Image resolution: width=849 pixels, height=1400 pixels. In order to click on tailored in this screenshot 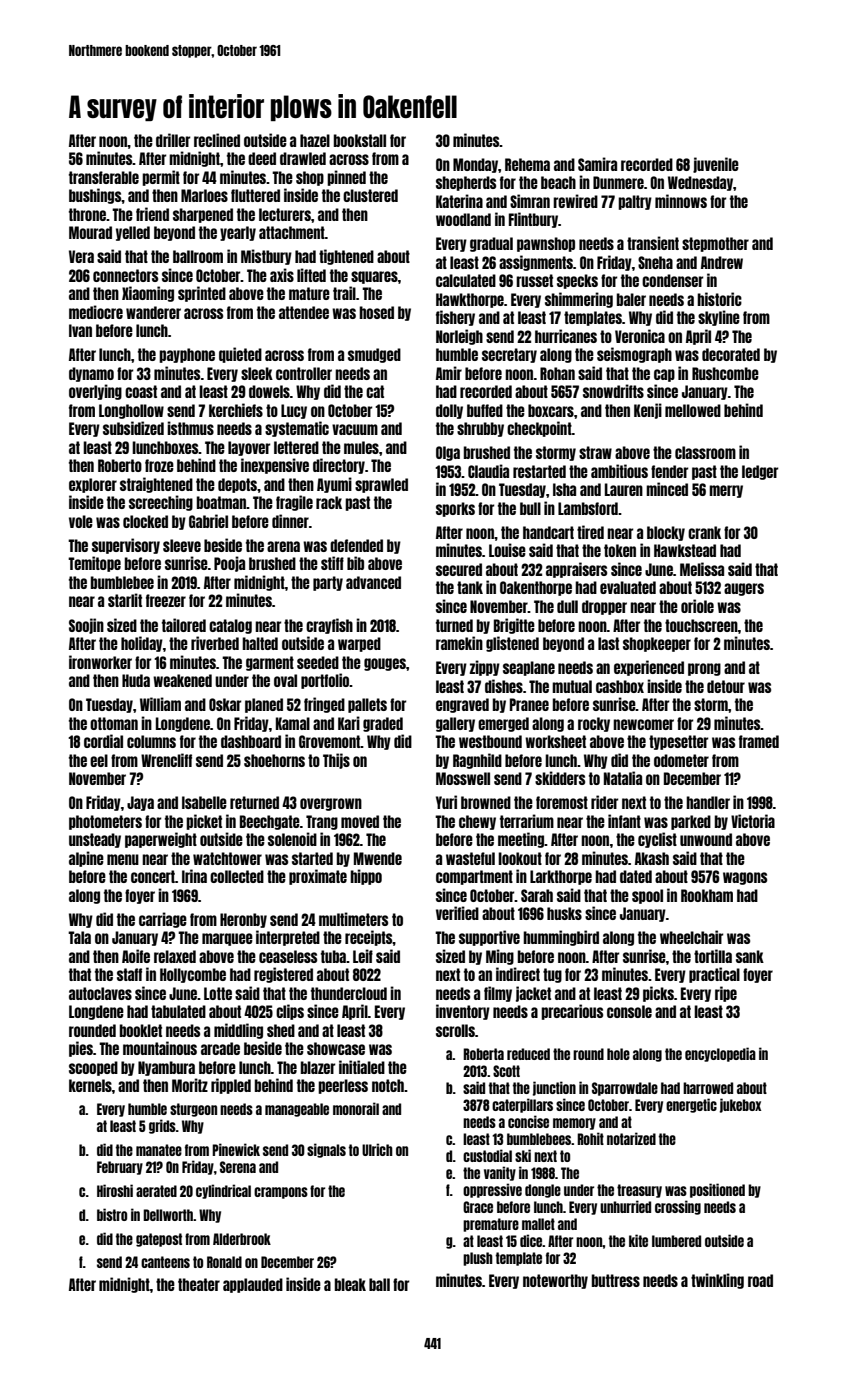, I will do `click(184, 625)`.
